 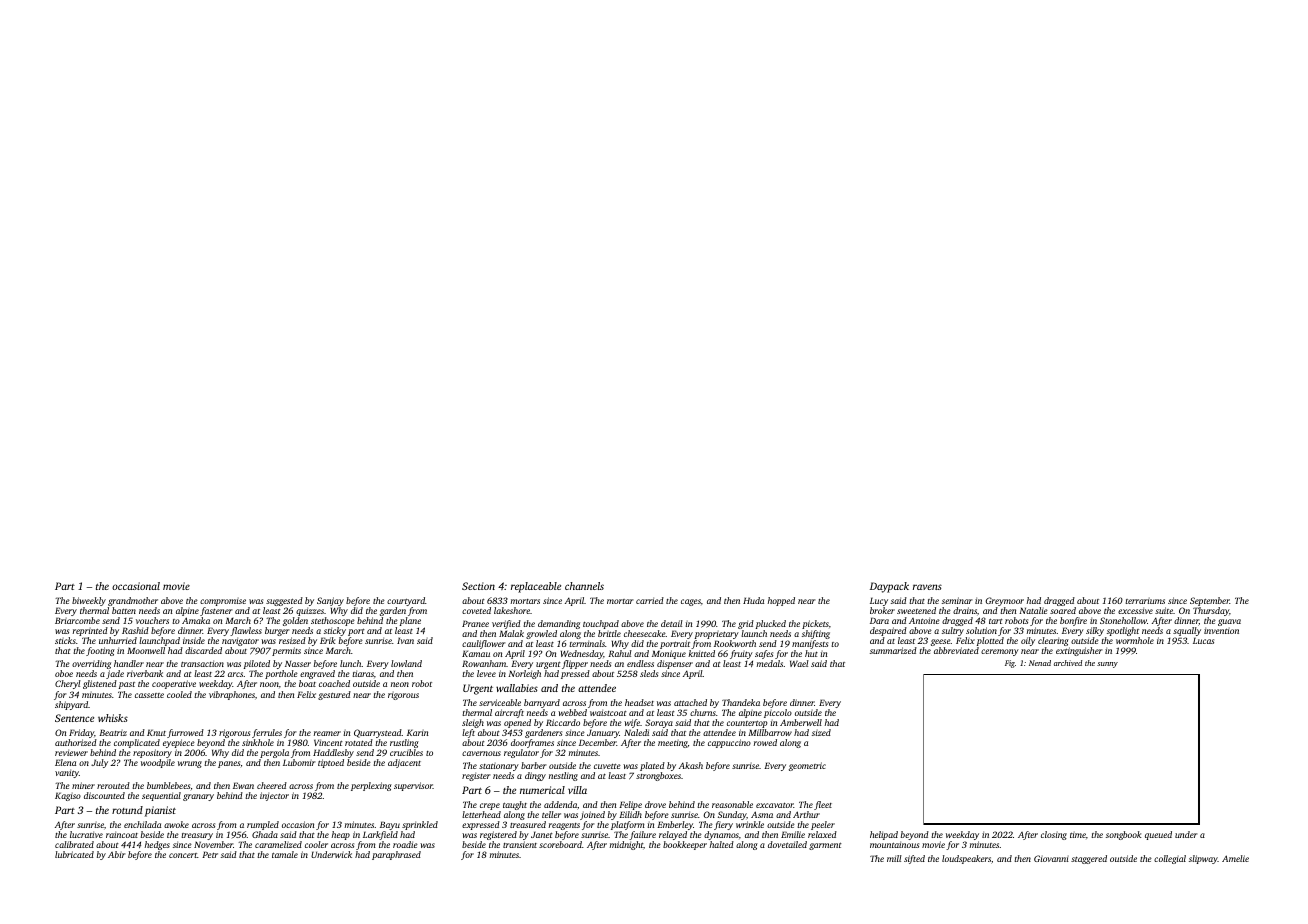 I want to click on Sanjay, so click(x=330, y=601).
